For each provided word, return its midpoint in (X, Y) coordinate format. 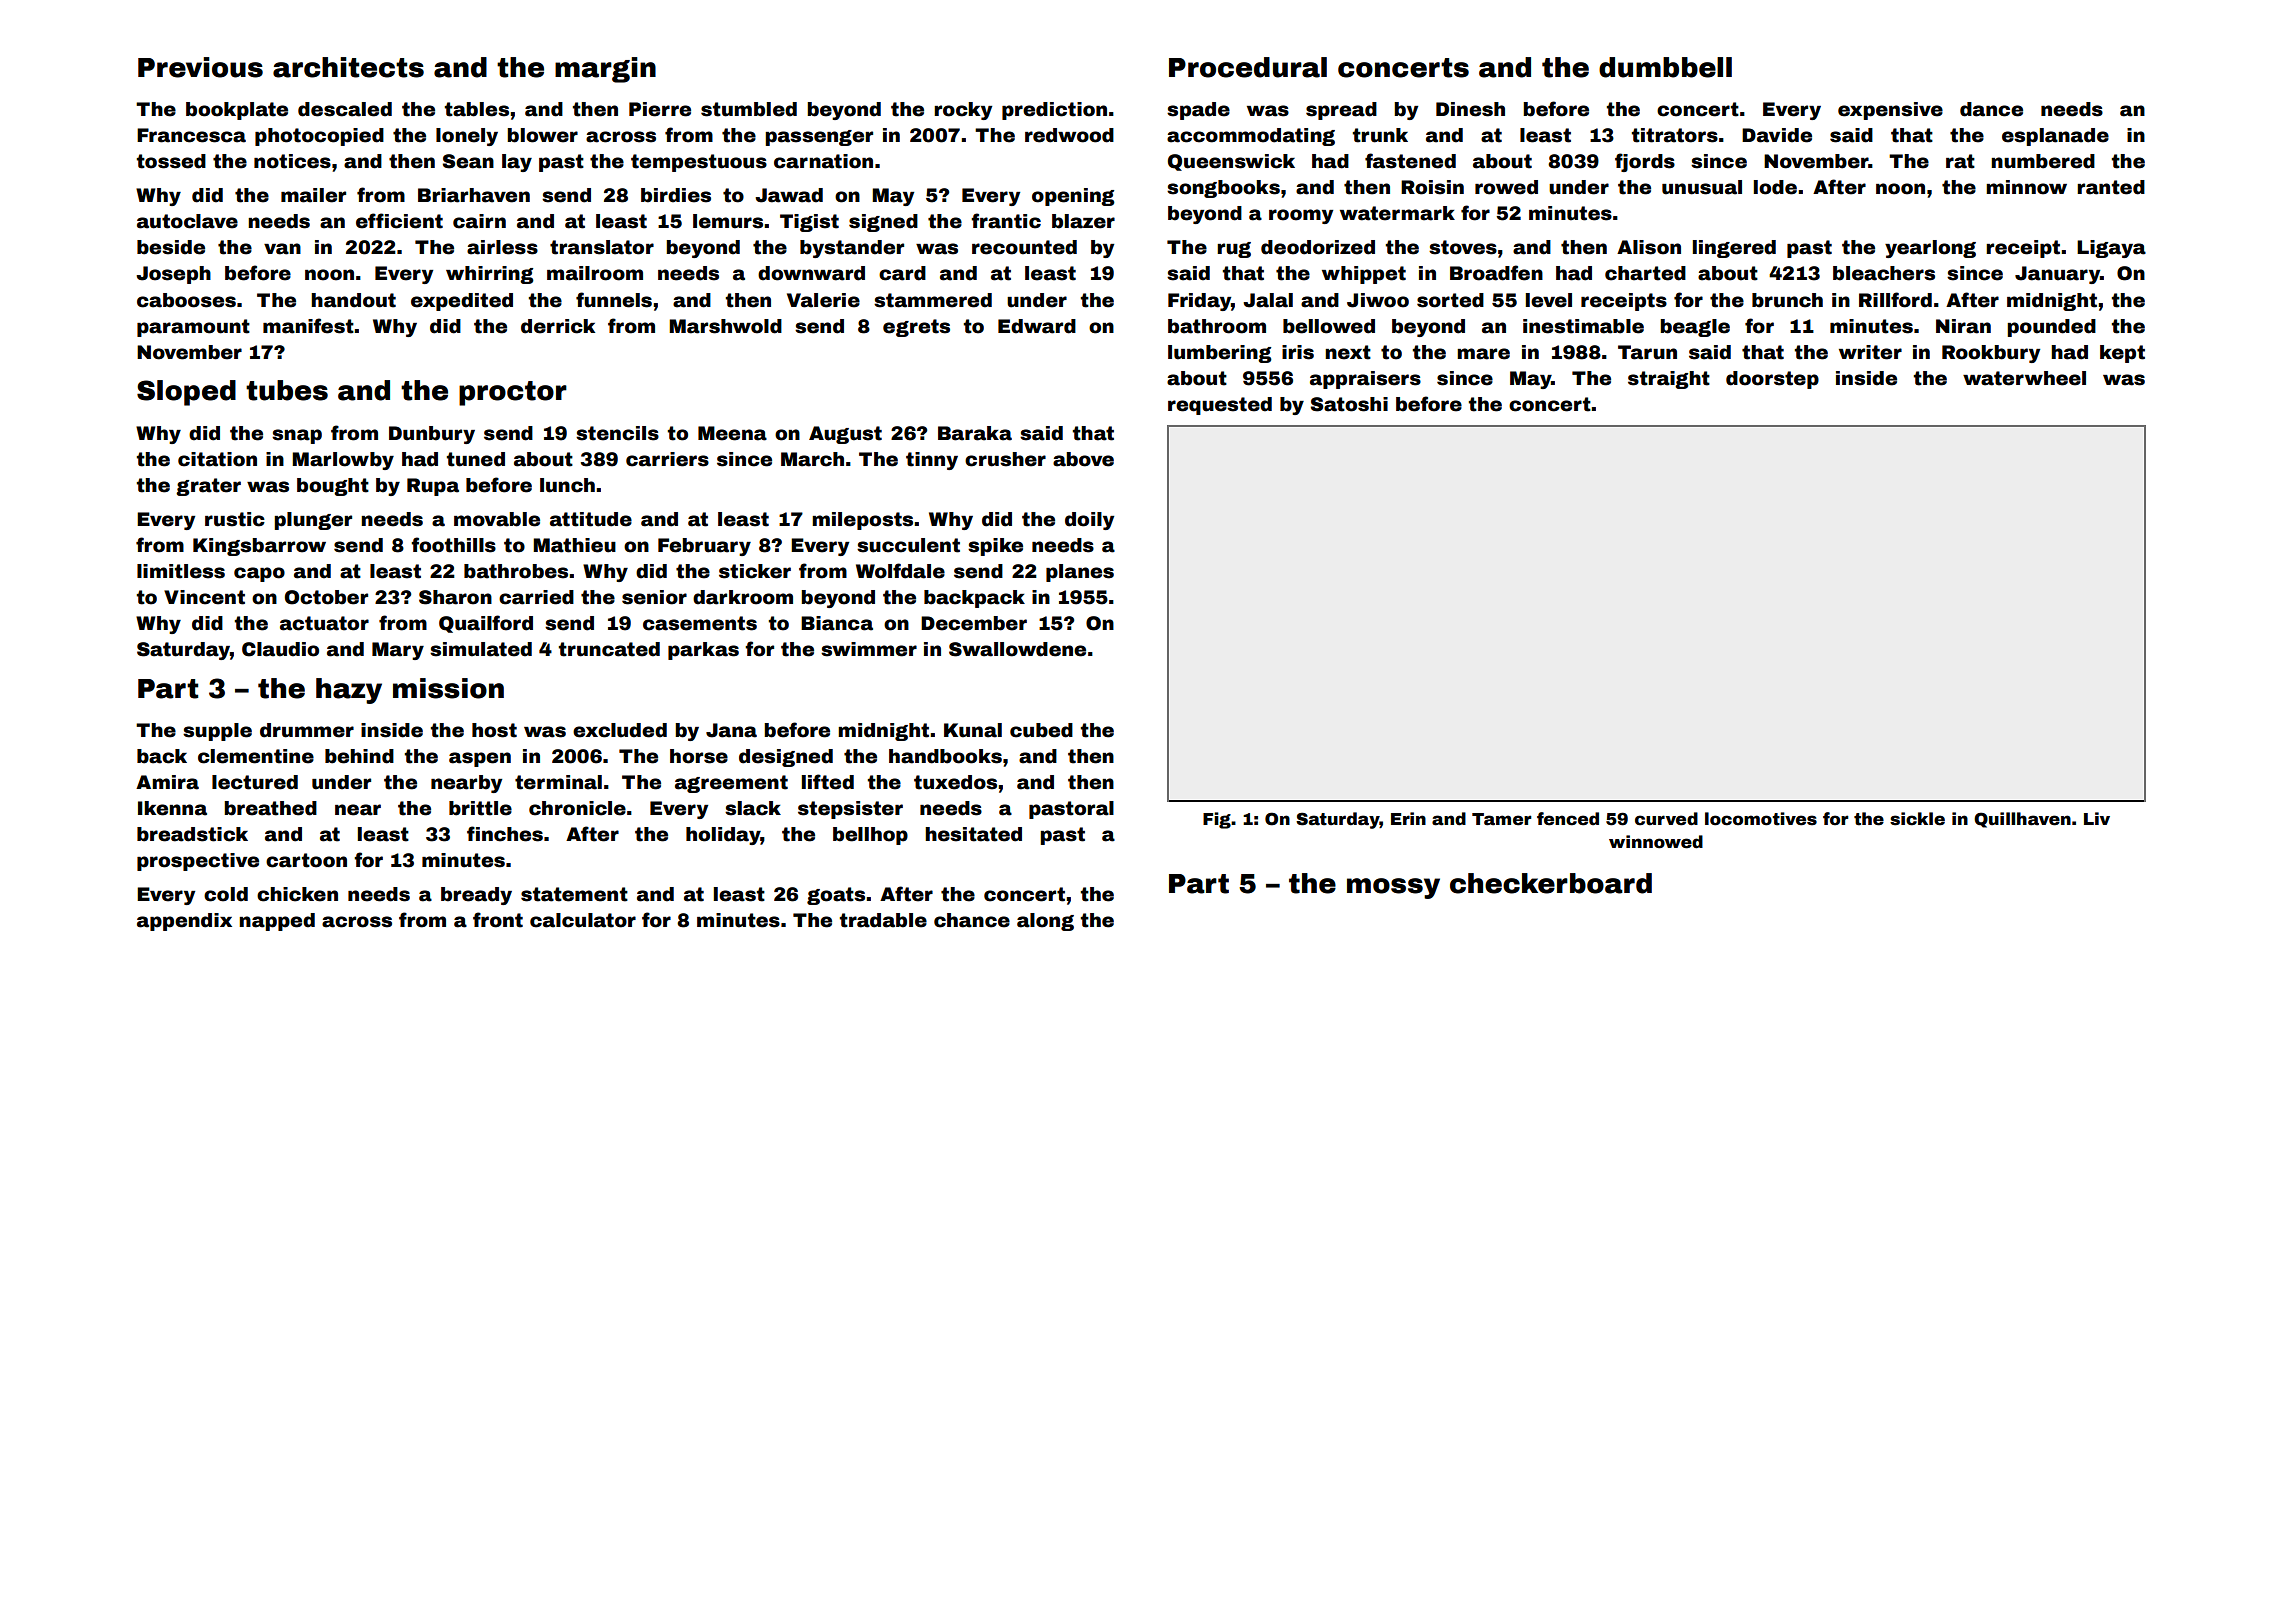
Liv (2097, 818)
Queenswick (1231, 162)
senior (654, 597)
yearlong (1930, 249)
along (1045, 922)
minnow (2026, 187)
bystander (852, 249)
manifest (308, 326)
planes (1080, 573)
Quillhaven (2022, 820)
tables (477, 109)
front (498, 920)
